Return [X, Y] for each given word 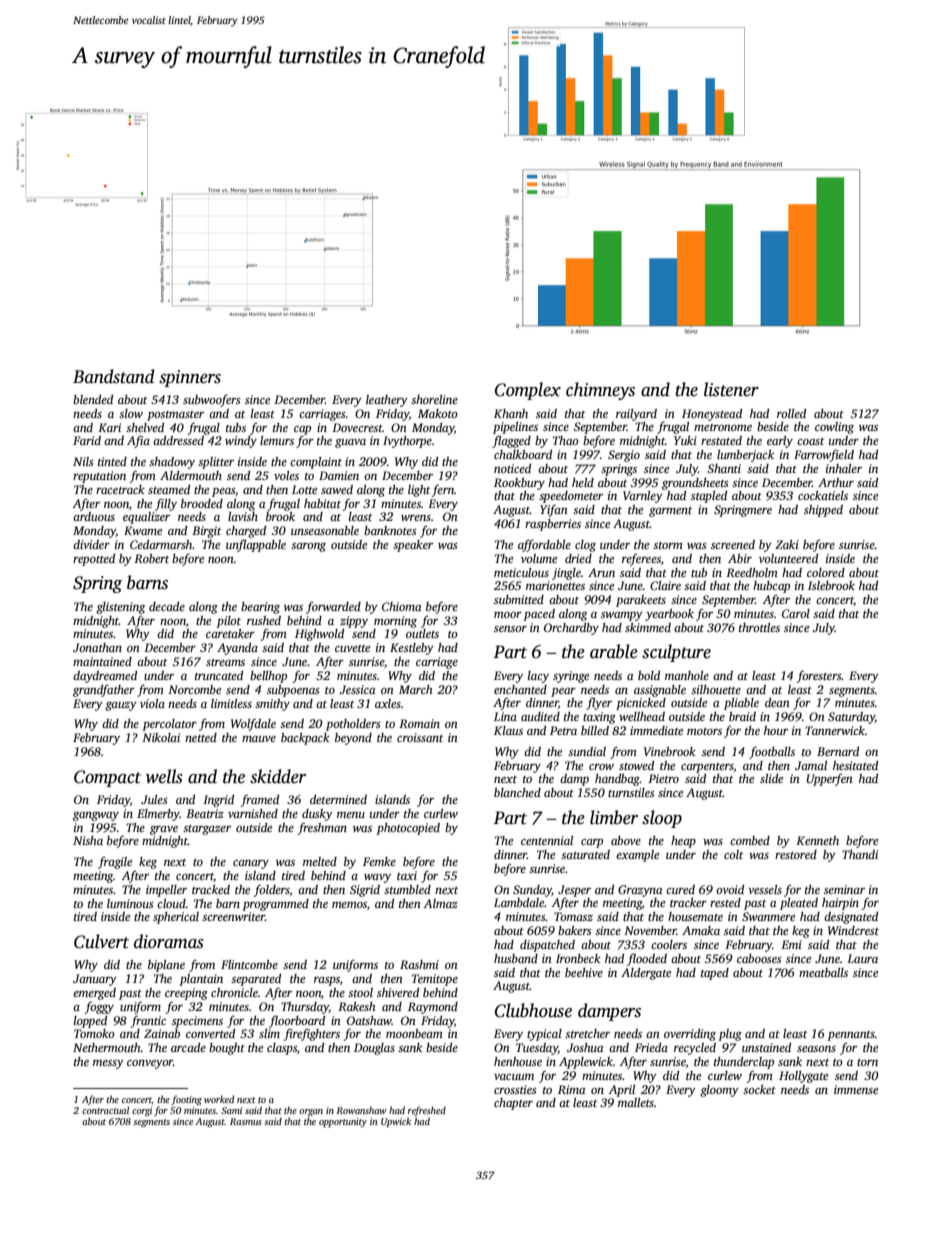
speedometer [571, 497]
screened [733, 544]
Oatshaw [369, 1020]
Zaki [787, 544]
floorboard [297, 1021]
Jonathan [97, 647]
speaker [413, 546]
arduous [94, 516]
